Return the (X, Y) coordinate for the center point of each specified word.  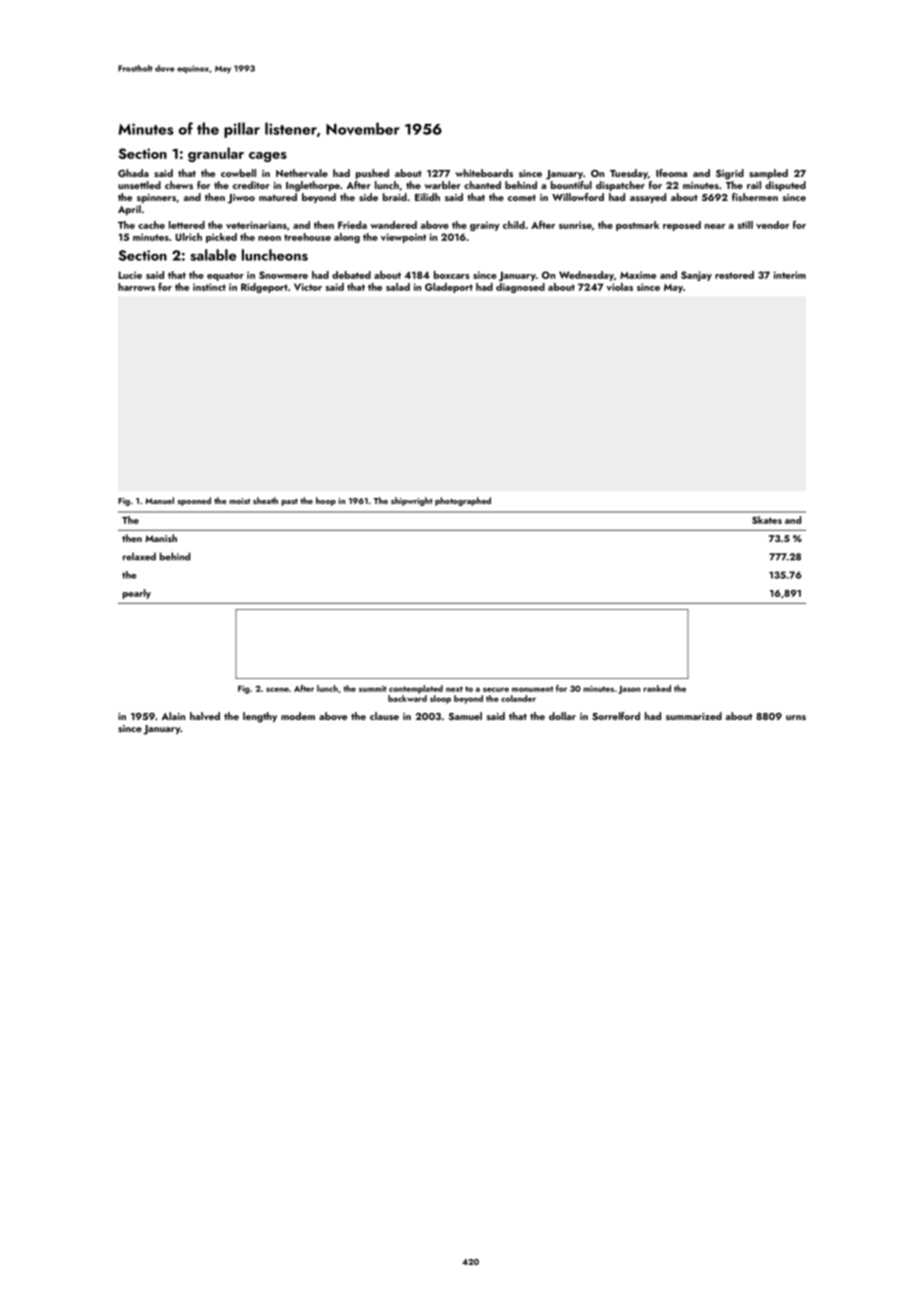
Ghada (133, 173)
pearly (137, 594)
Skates (767, 520)
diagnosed (520, 288)
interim (790, 275)
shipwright (412, 501)
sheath (265, 500)
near (715, 226)
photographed (463, 501)
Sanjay (696, 276)
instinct (209, 287)
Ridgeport (264, 288)
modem (298, 716)
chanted (482, 185)
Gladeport (449, 288)
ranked (657, 688)
